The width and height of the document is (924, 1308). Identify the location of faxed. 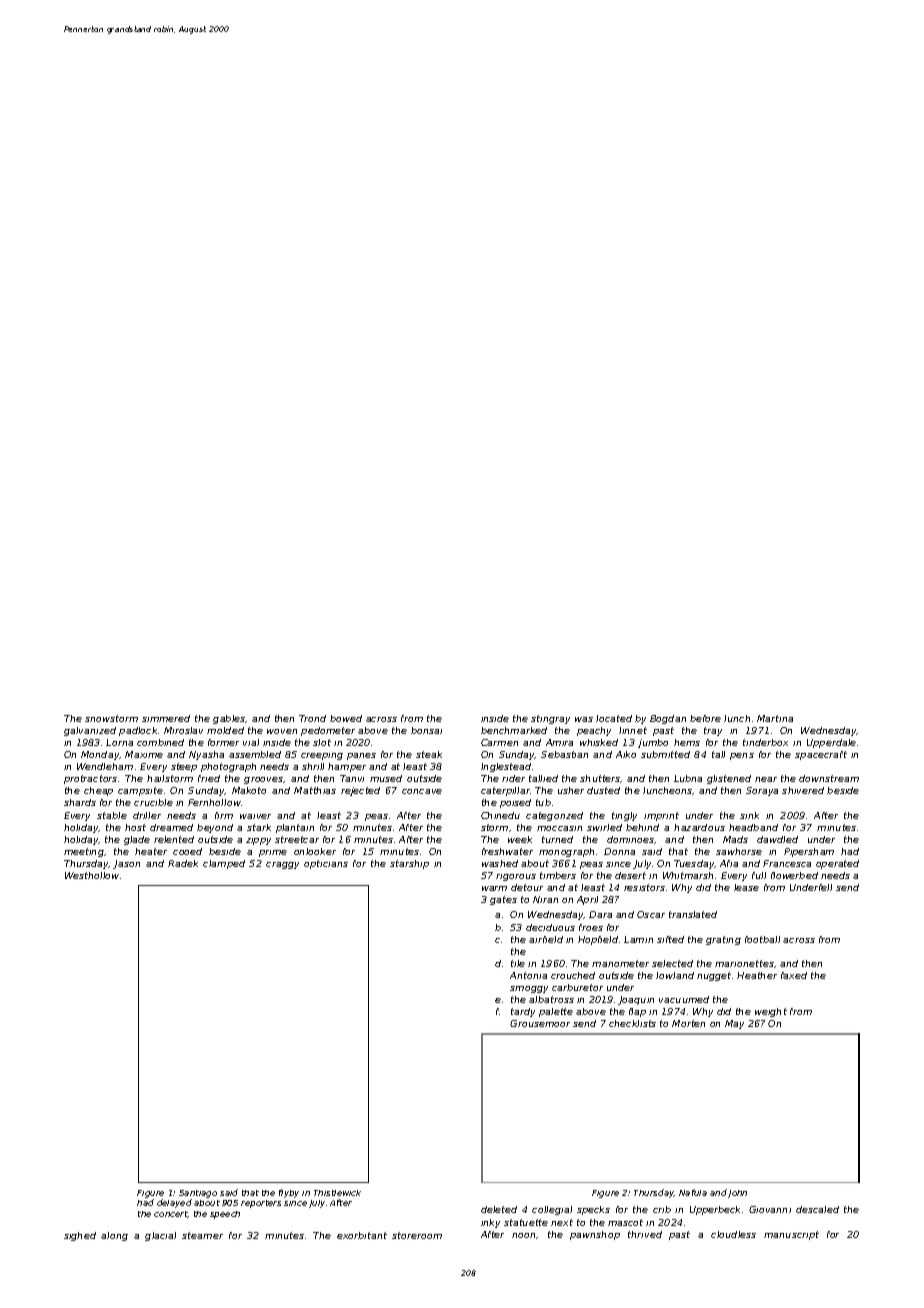
(794, 975).
